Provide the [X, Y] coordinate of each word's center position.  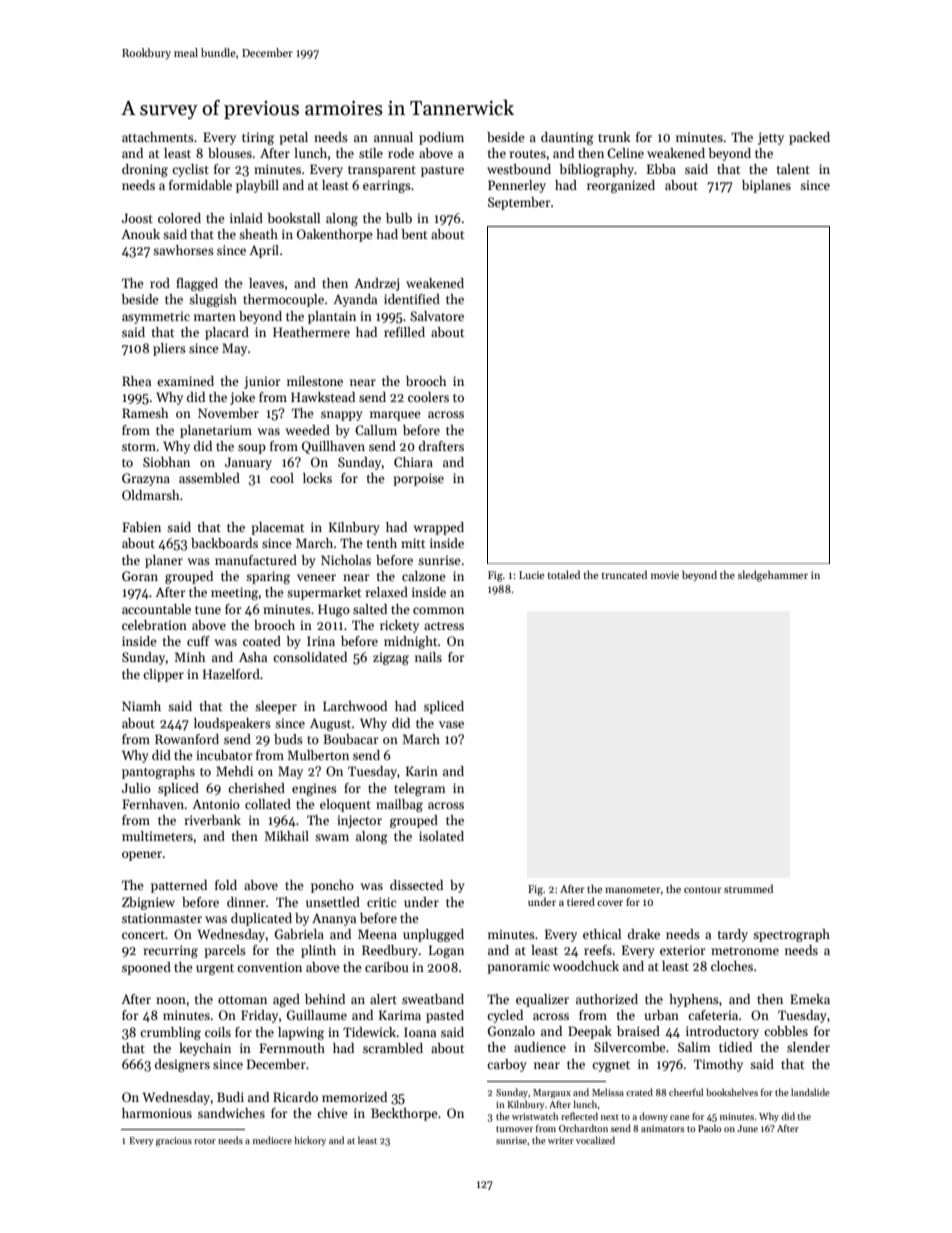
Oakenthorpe [335, 235]
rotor [205, 1141]
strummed [748, 888]
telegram [420, 789]
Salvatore [437, 316]
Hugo [334, 610]
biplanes [766, 186]
